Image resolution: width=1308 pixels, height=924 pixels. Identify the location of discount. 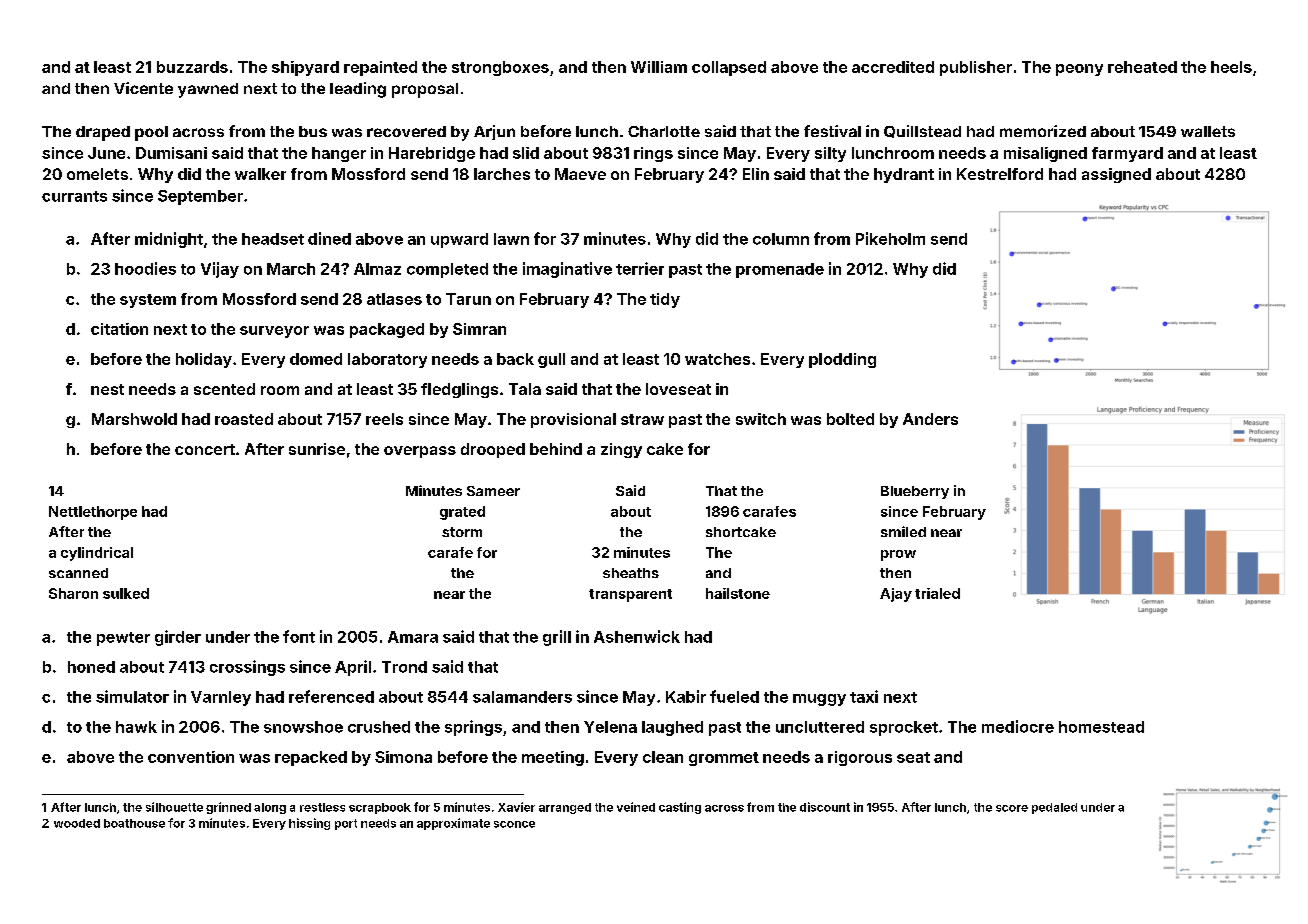
(825, 807).
